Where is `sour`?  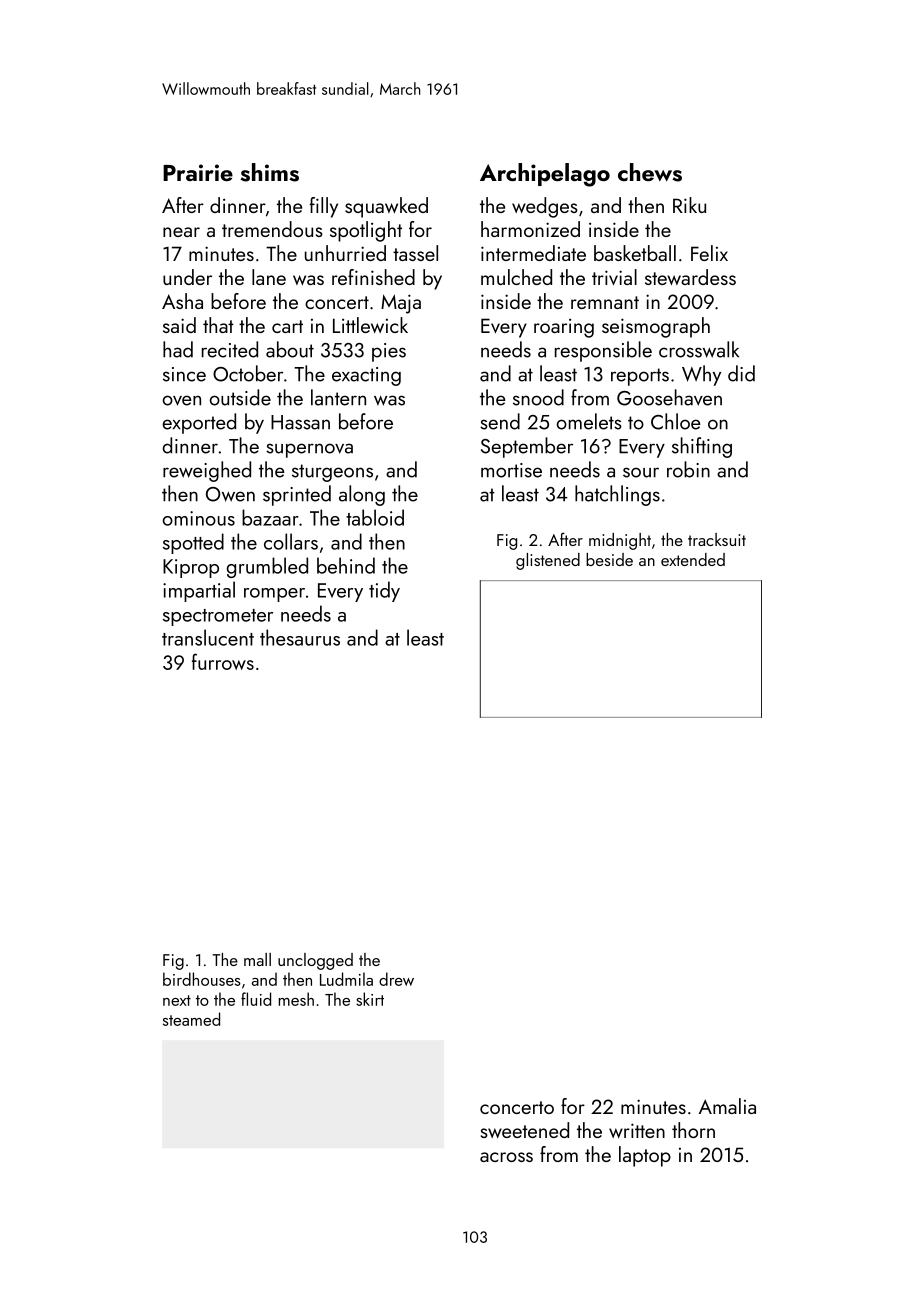 sour is located at coordinates (641, 472).
